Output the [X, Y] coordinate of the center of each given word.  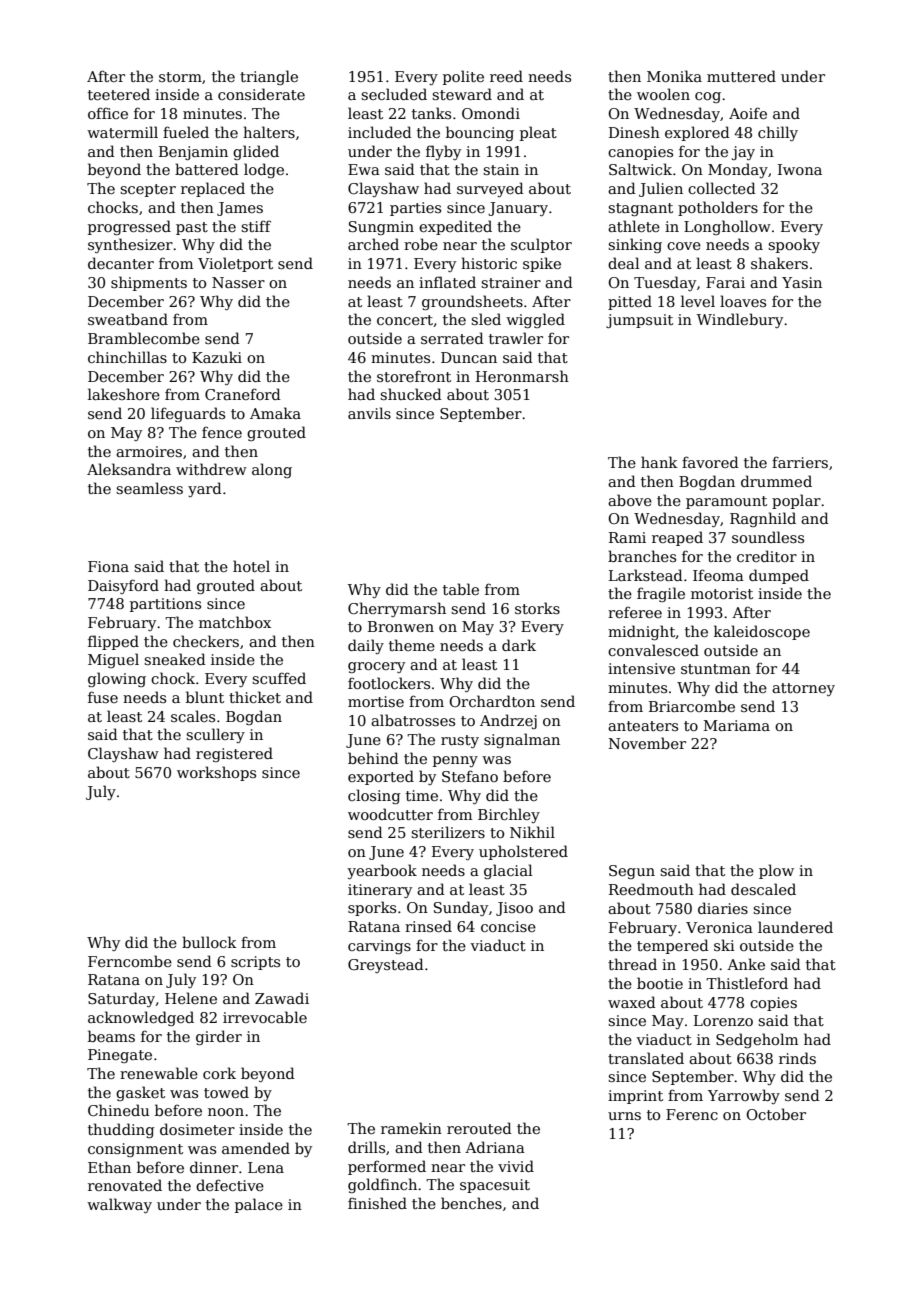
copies [773, 1004]
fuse [103, 697]
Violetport [235, 264]
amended [256, 1148]
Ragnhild [763, 519]
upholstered [523, 852]
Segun [632, 872]
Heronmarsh [522, 376]
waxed [632, 1002]
